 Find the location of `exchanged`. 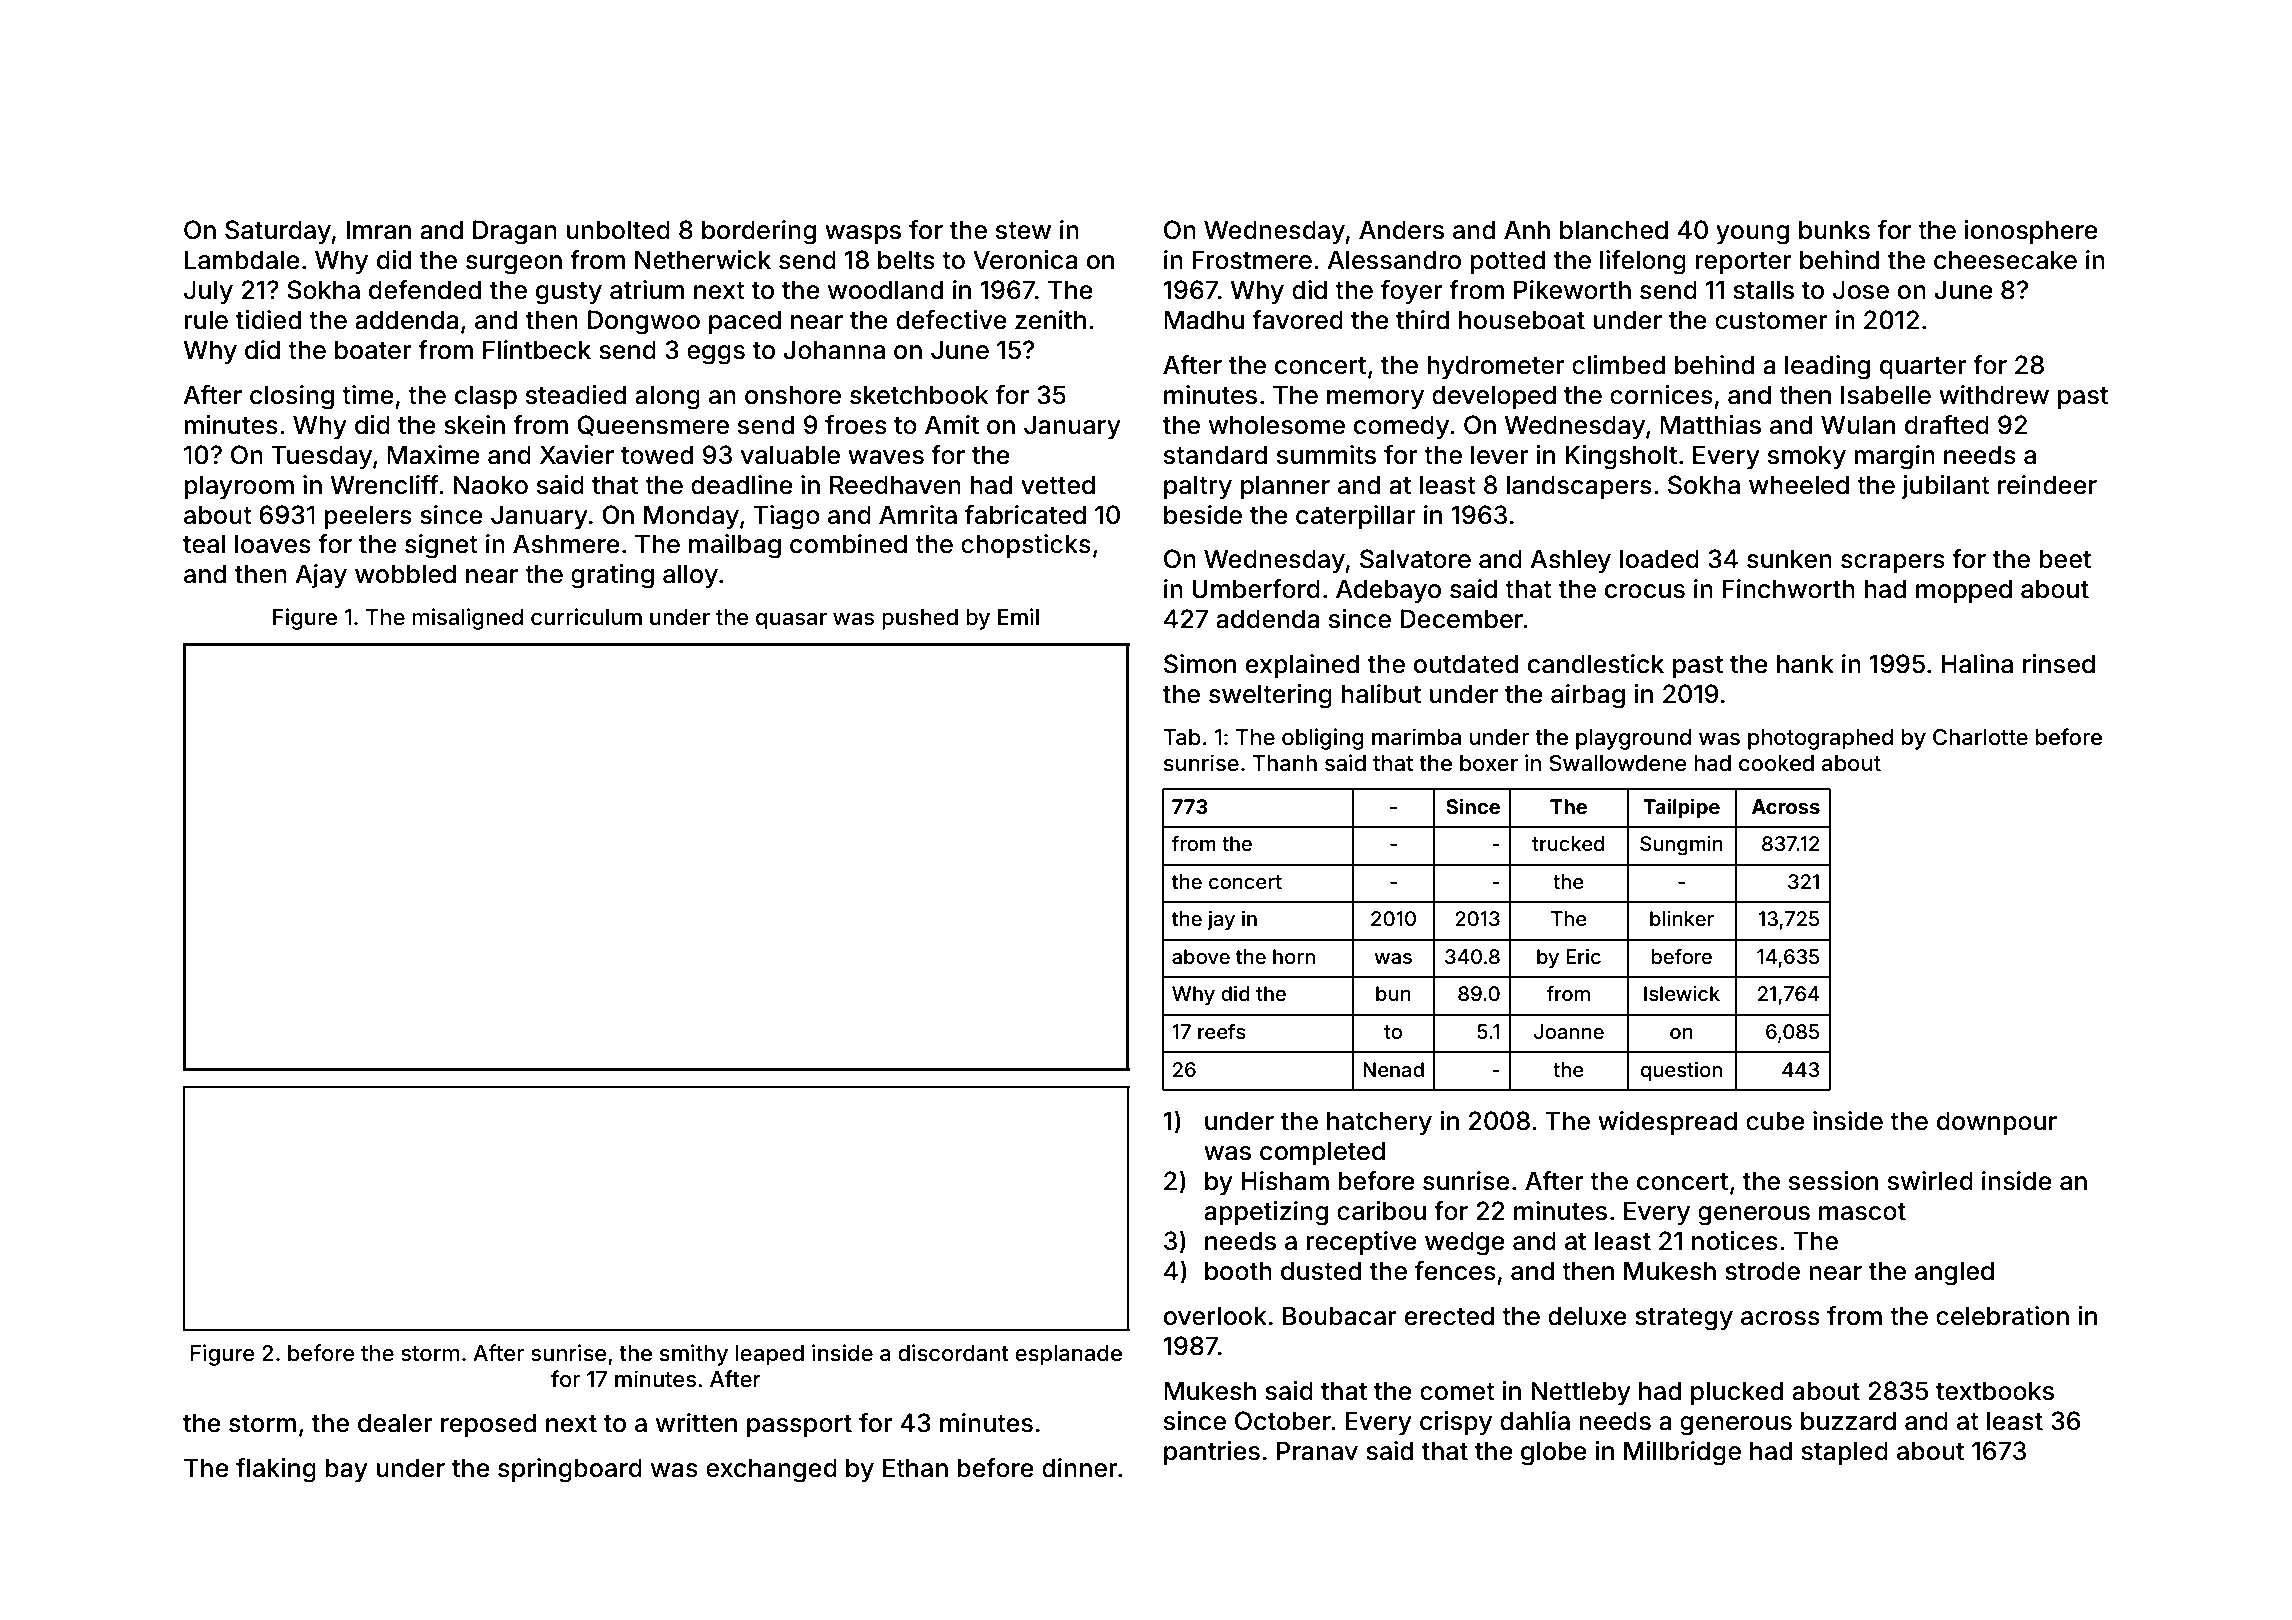

exchanged is located at coordinates (771, 1470).
